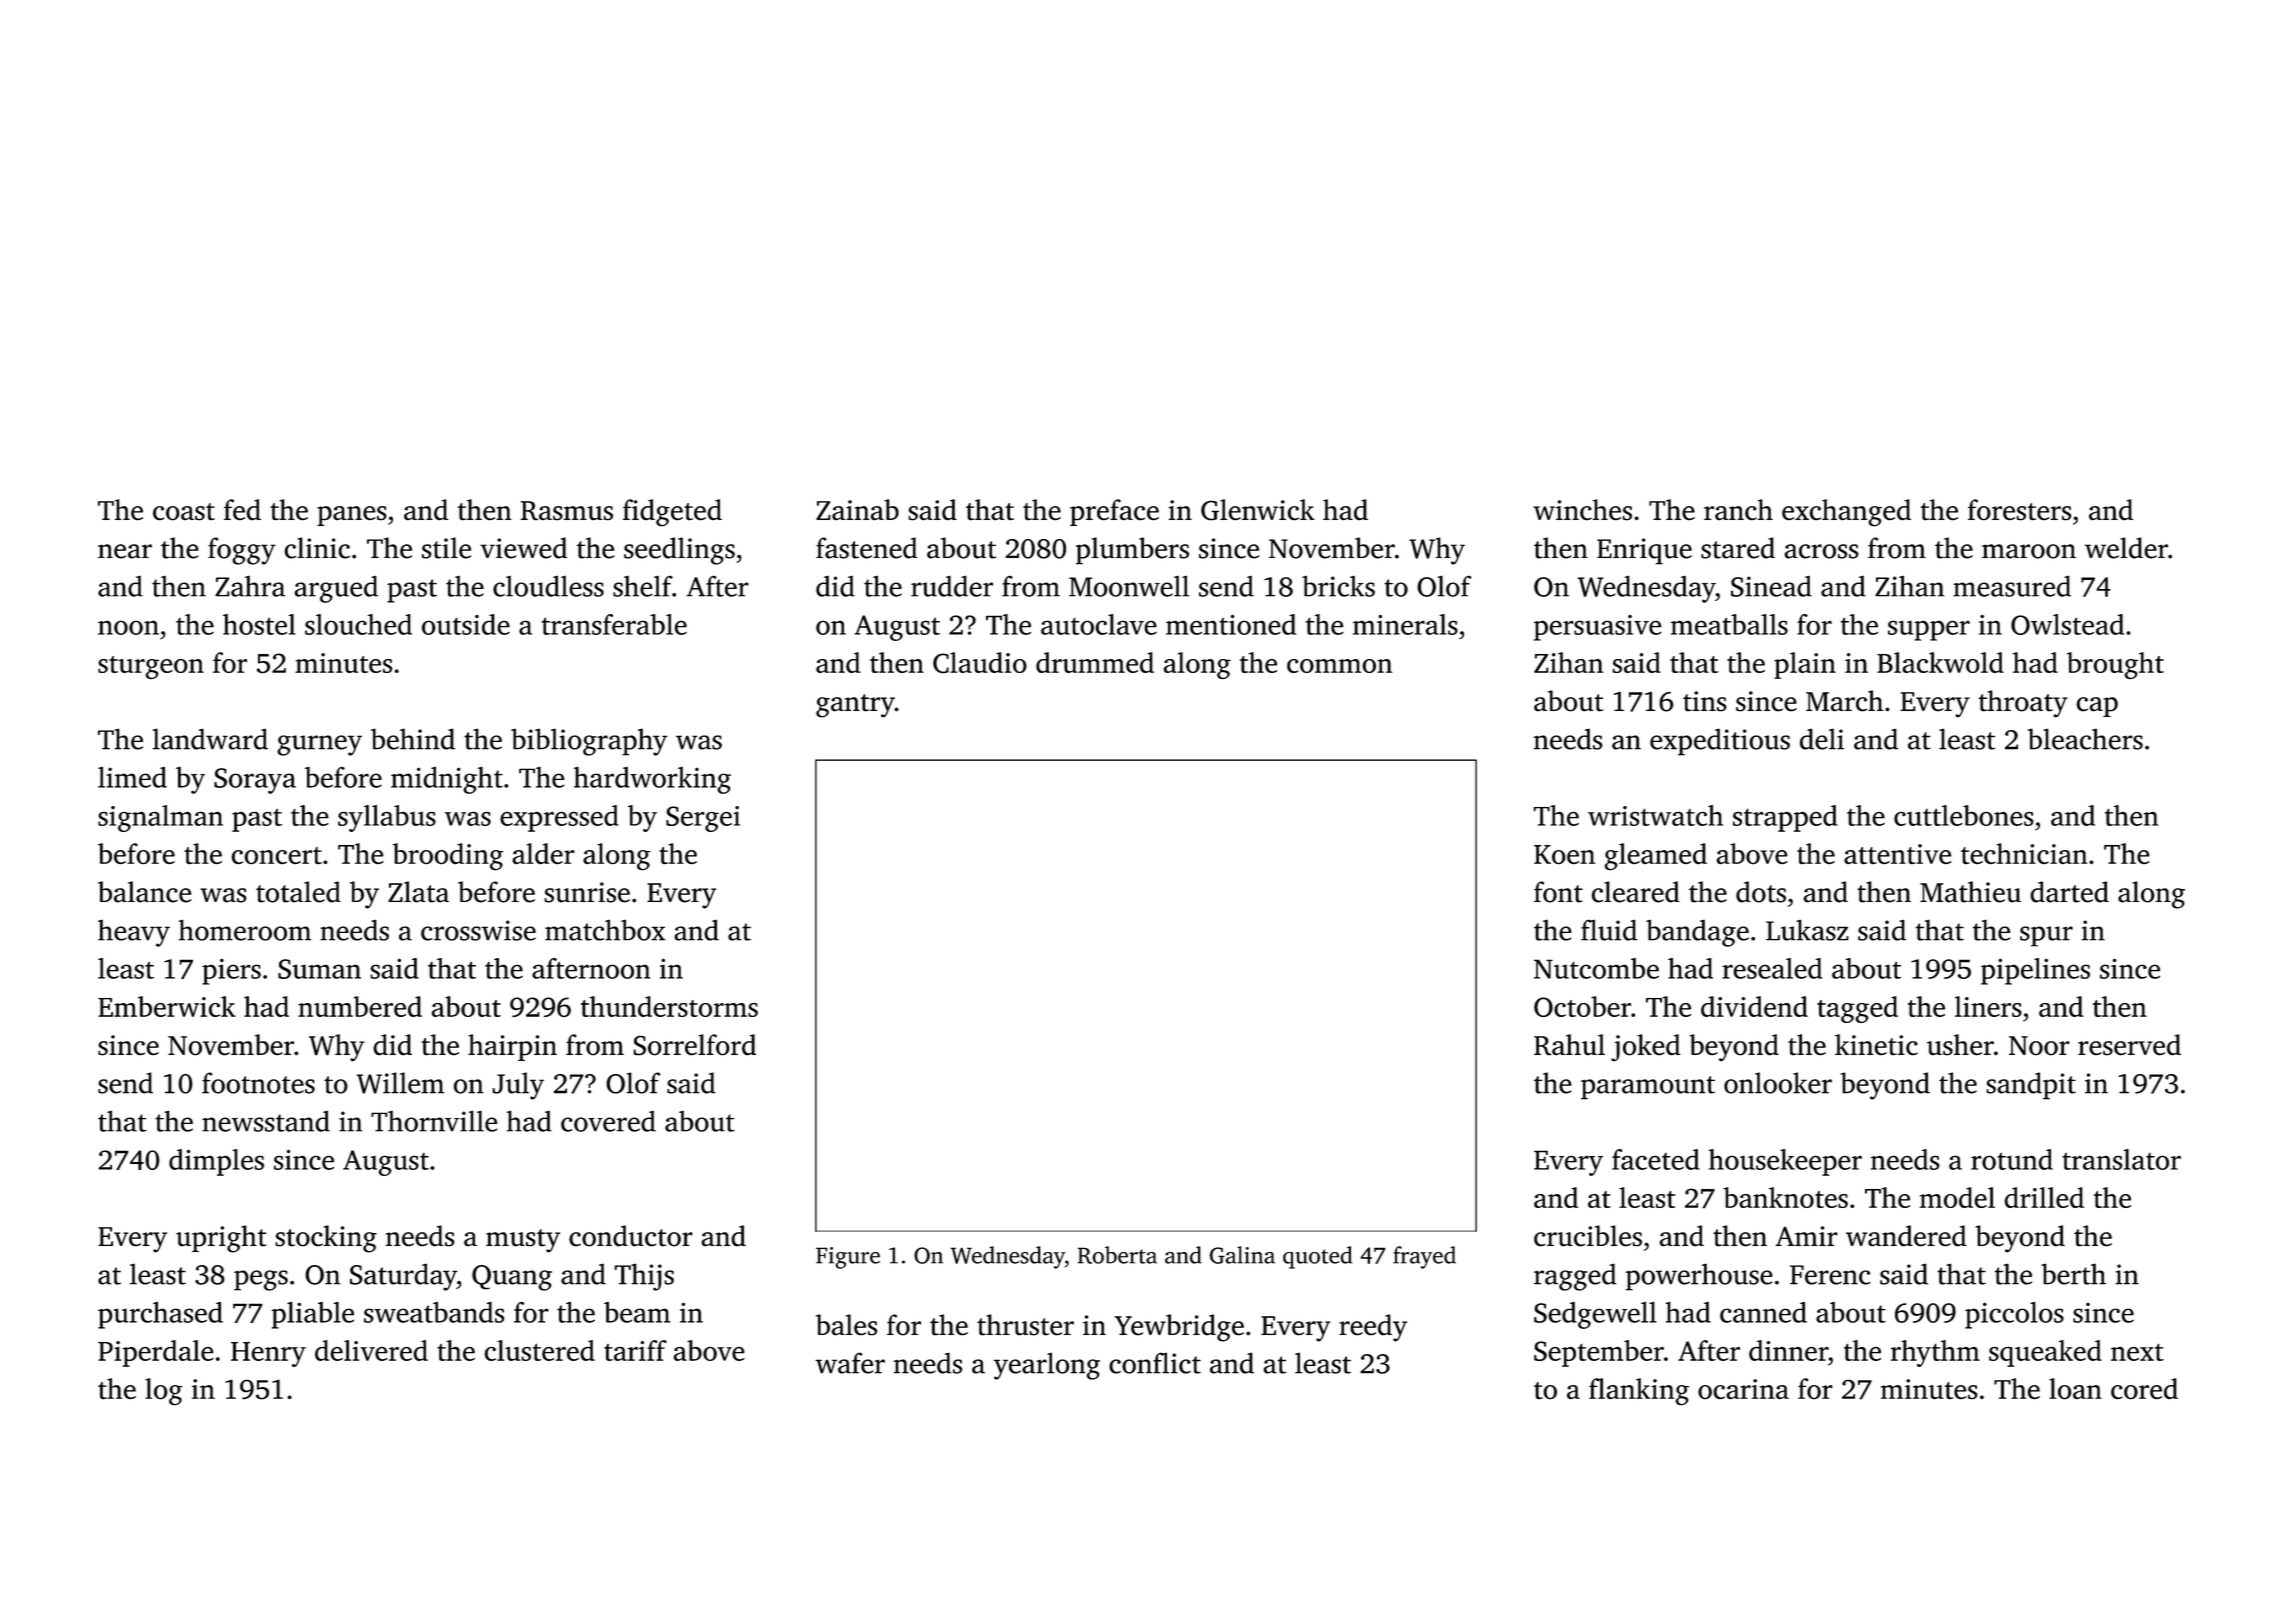 The image size is (2292, 1620). What do you see at coordinates (669, 1006) in the image?
I see `thunderstorms` at bounding box center [669, 1006].
